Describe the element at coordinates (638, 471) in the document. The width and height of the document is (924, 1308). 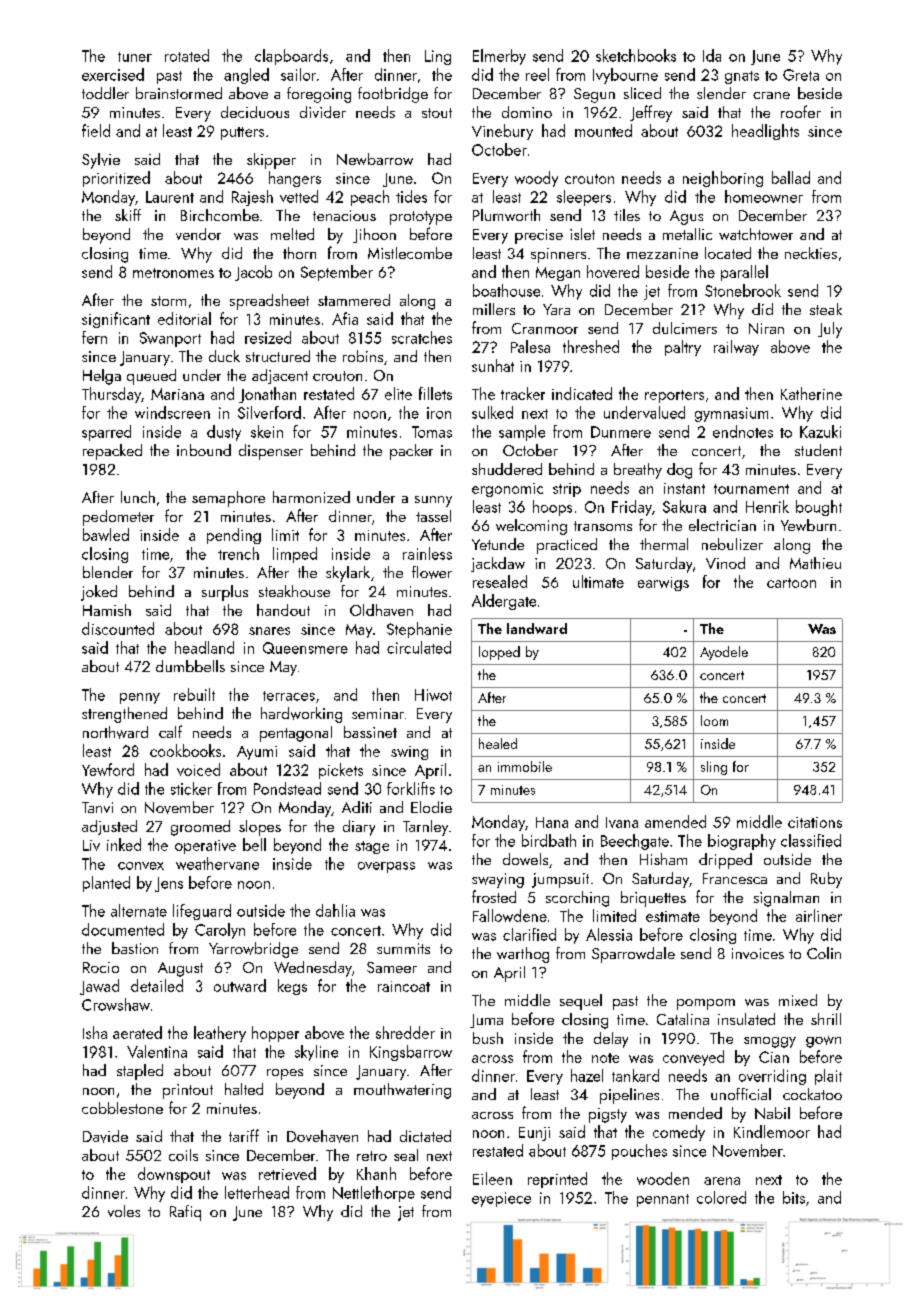
I see `breathy` at that location.
